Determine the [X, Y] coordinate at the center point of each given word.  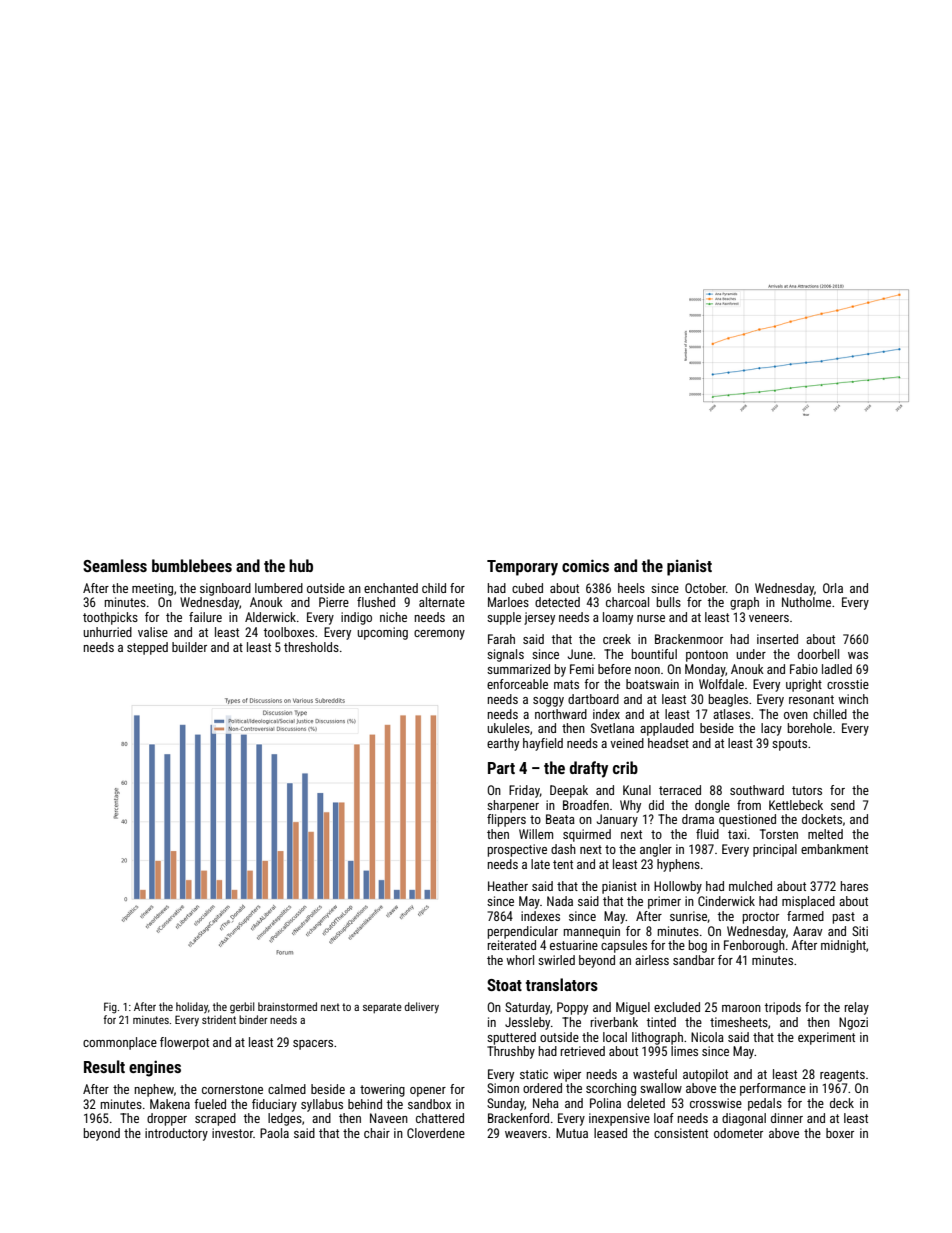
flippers [506, 820]
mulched [750, 886]
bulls [669, 602]
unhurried [107, 632]
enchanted [391, 588]
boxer [840, 1133]
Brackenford [518, 1118]
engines [155, 1068]
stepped [147, 648]
